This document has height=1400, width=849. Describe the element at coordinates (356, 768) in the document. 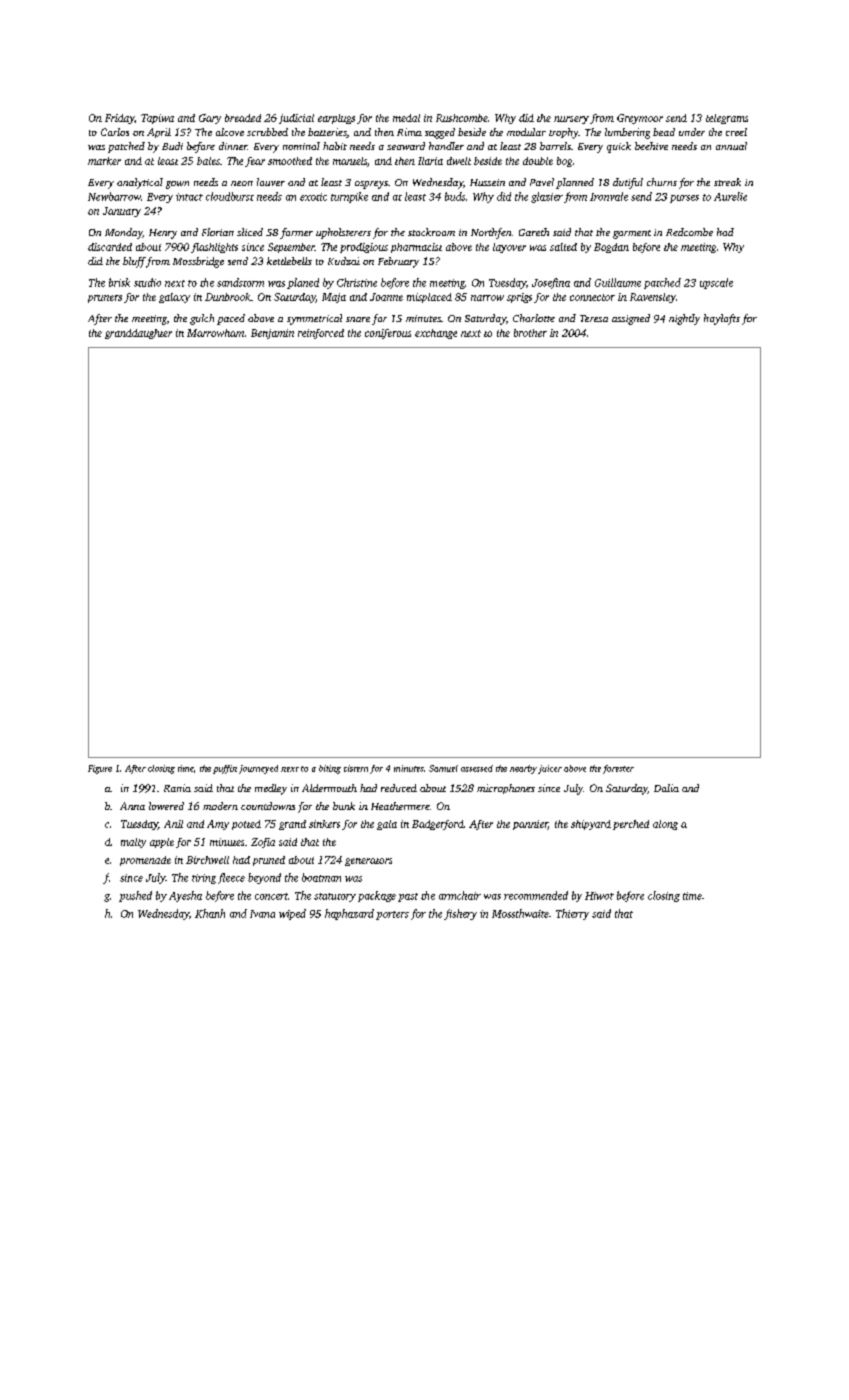

I see `cistern` at that location.
